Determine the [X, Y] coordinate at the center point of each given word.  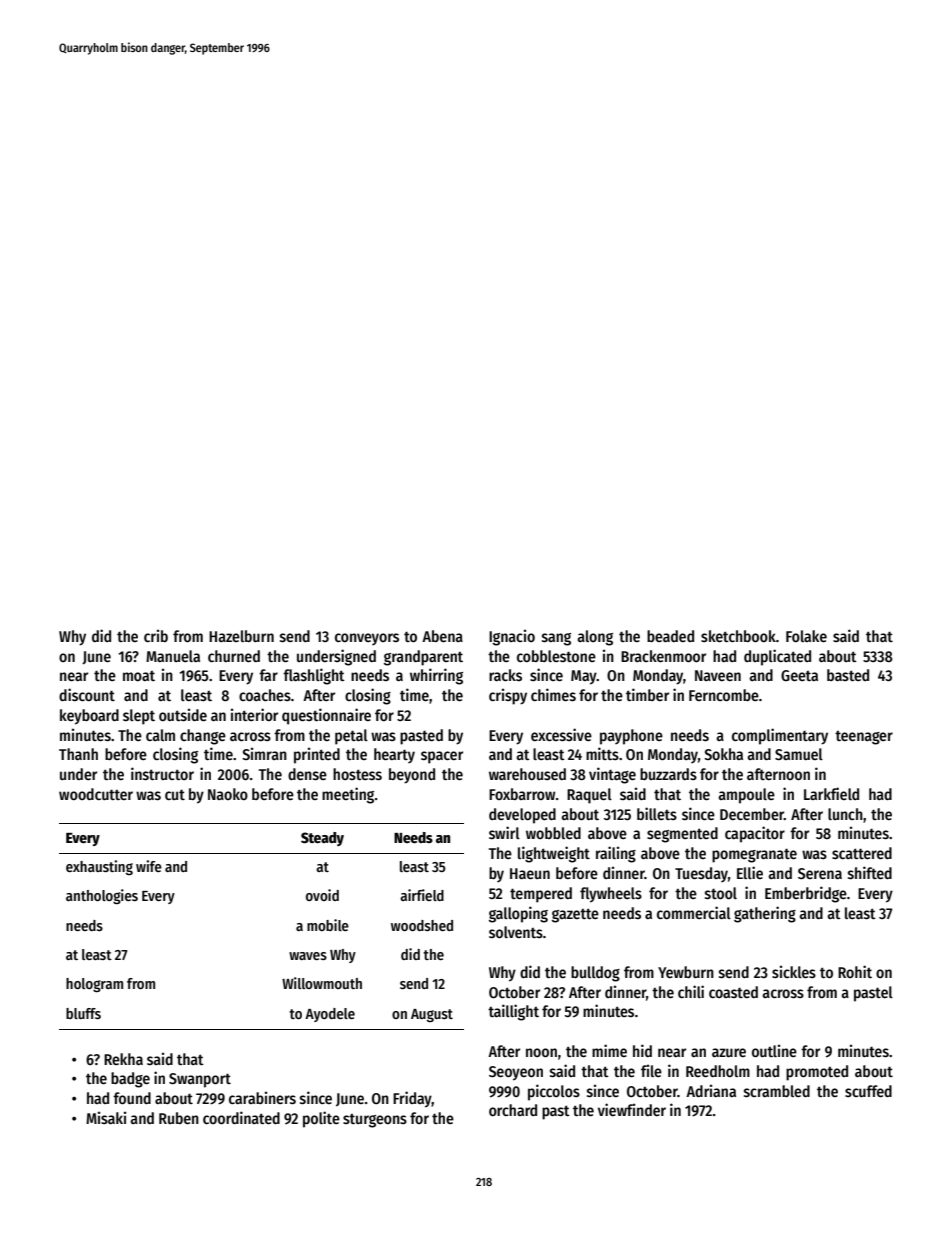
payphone [631, 737]
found [132, 1098]
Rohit [855, 971]
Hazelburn [241, 636]
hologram [94, 985]
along [595, 638]
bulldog [595, 974]
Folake [806, 636]
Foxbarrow [522, 794]
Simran [264, 753]
